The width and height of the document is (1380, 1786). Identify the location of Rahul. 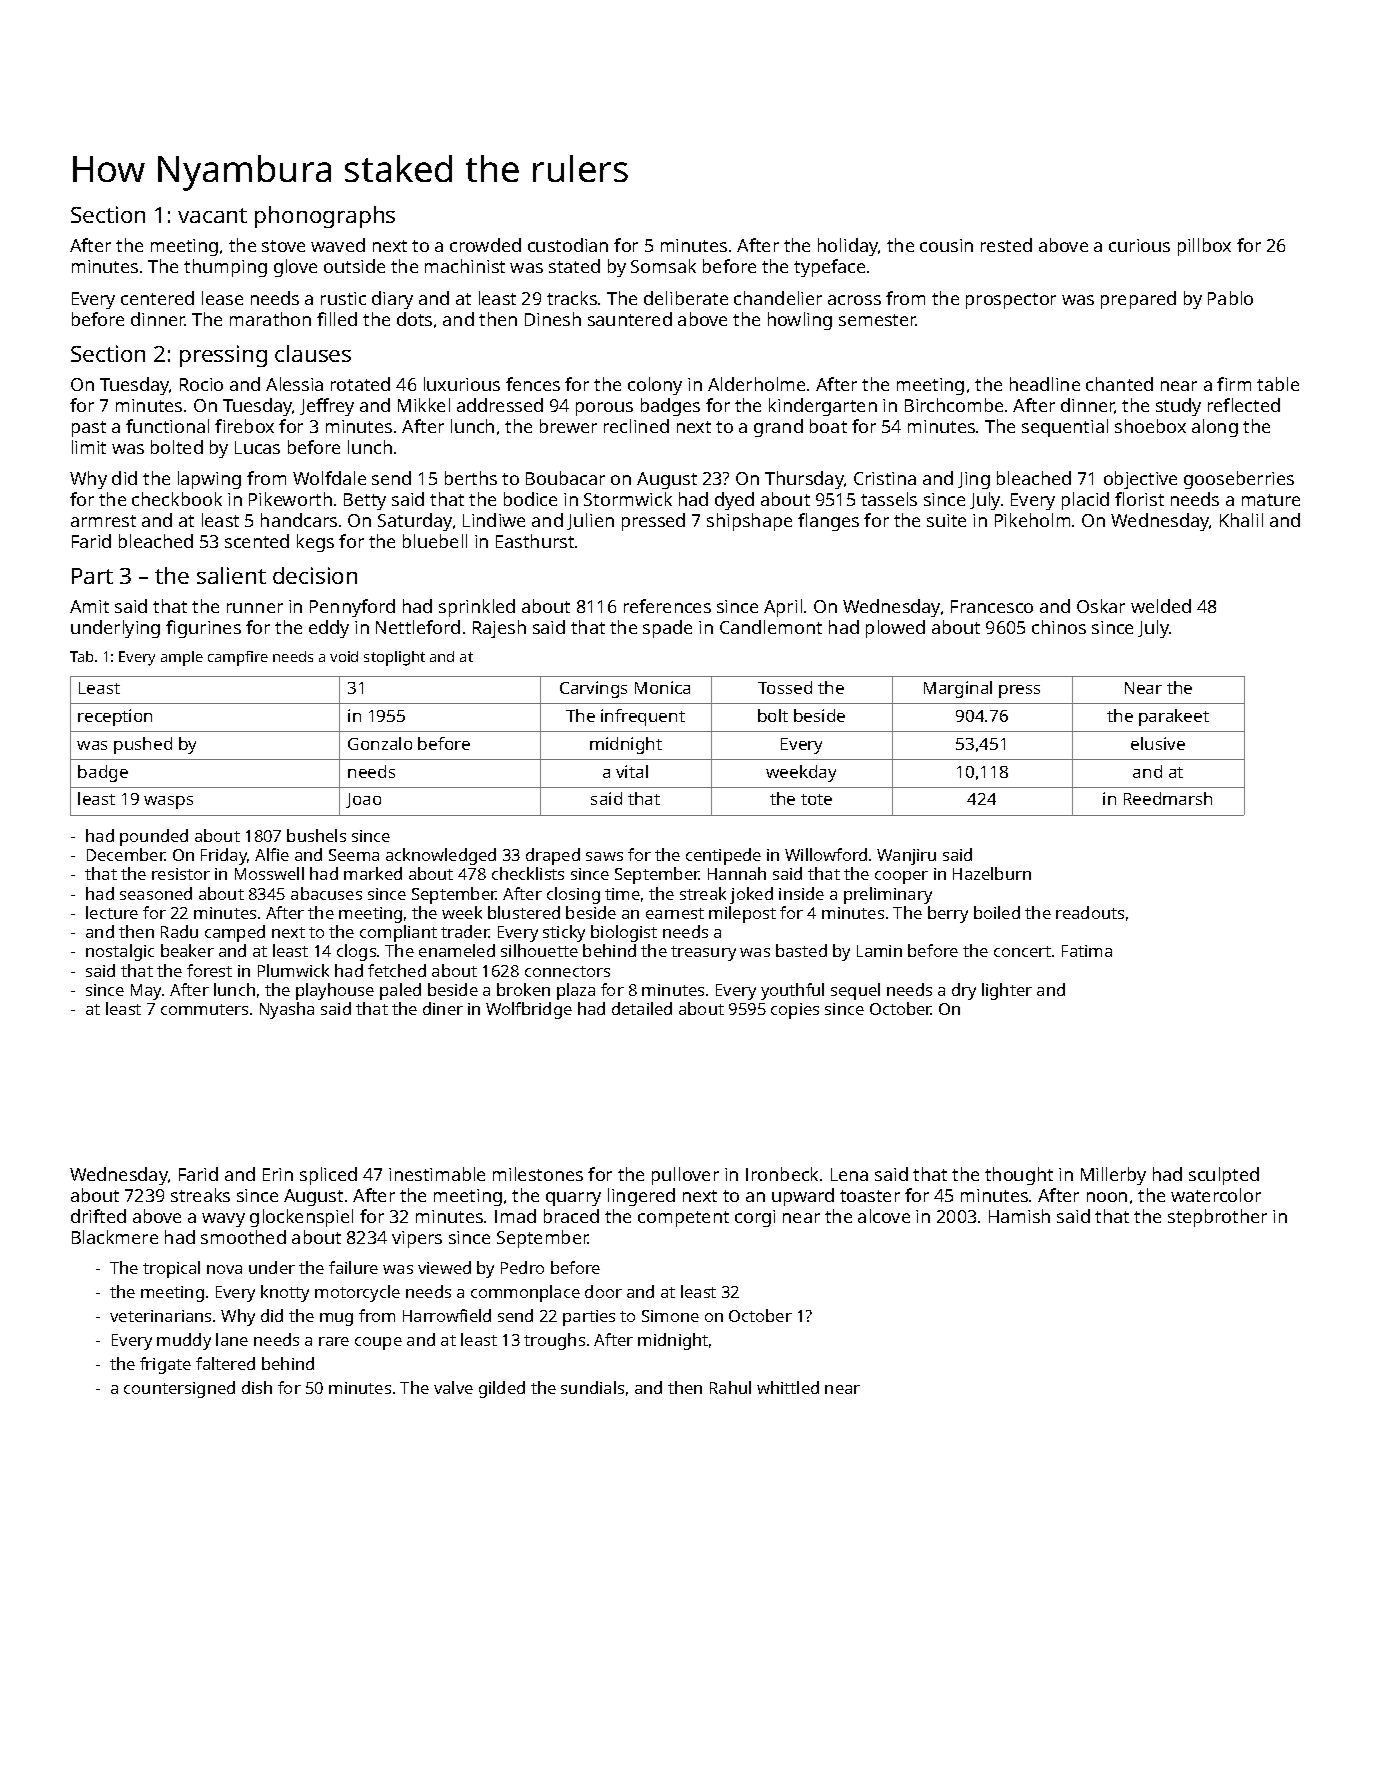
(730, 1387).
